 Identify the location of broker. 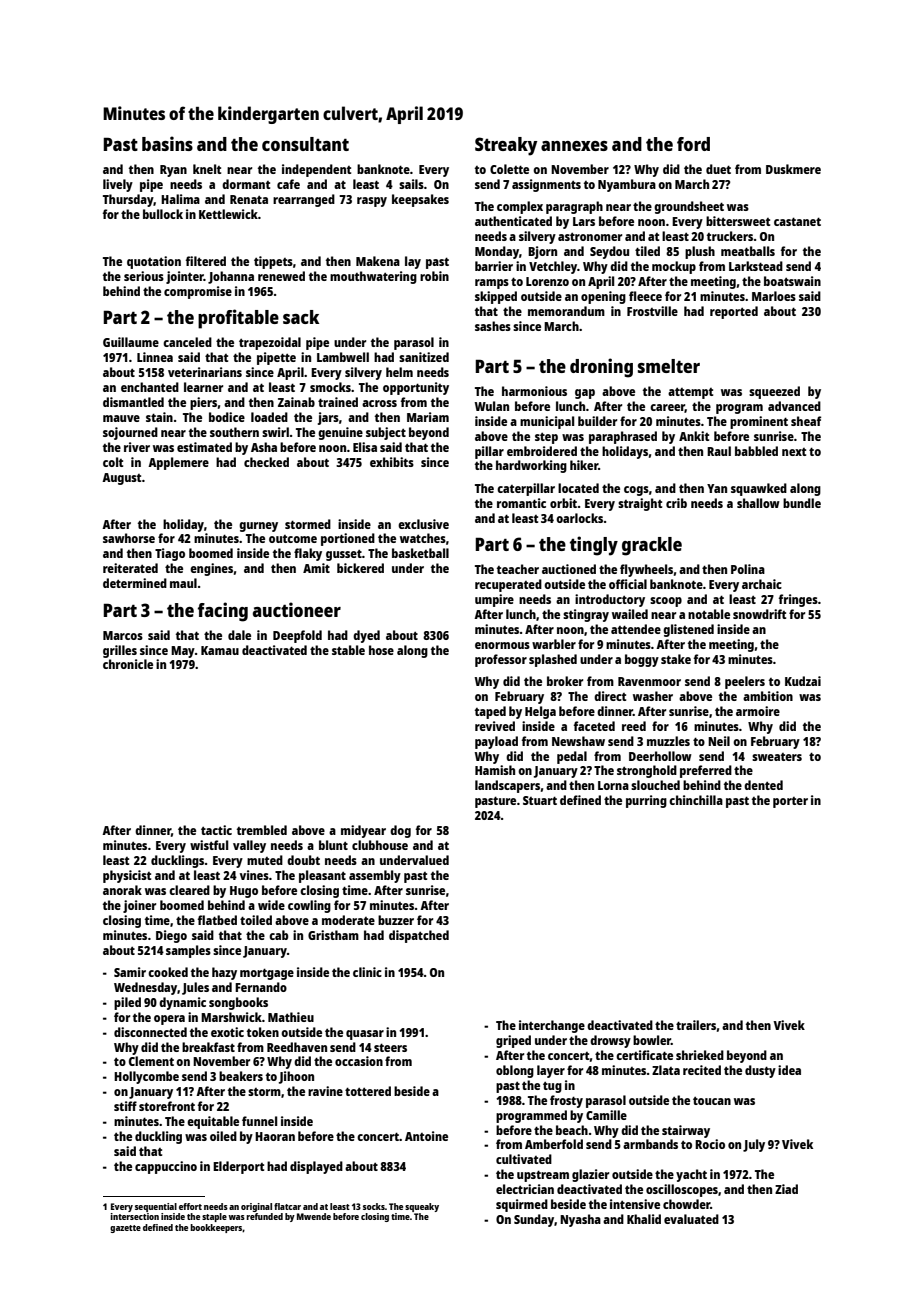
(565, 681).
